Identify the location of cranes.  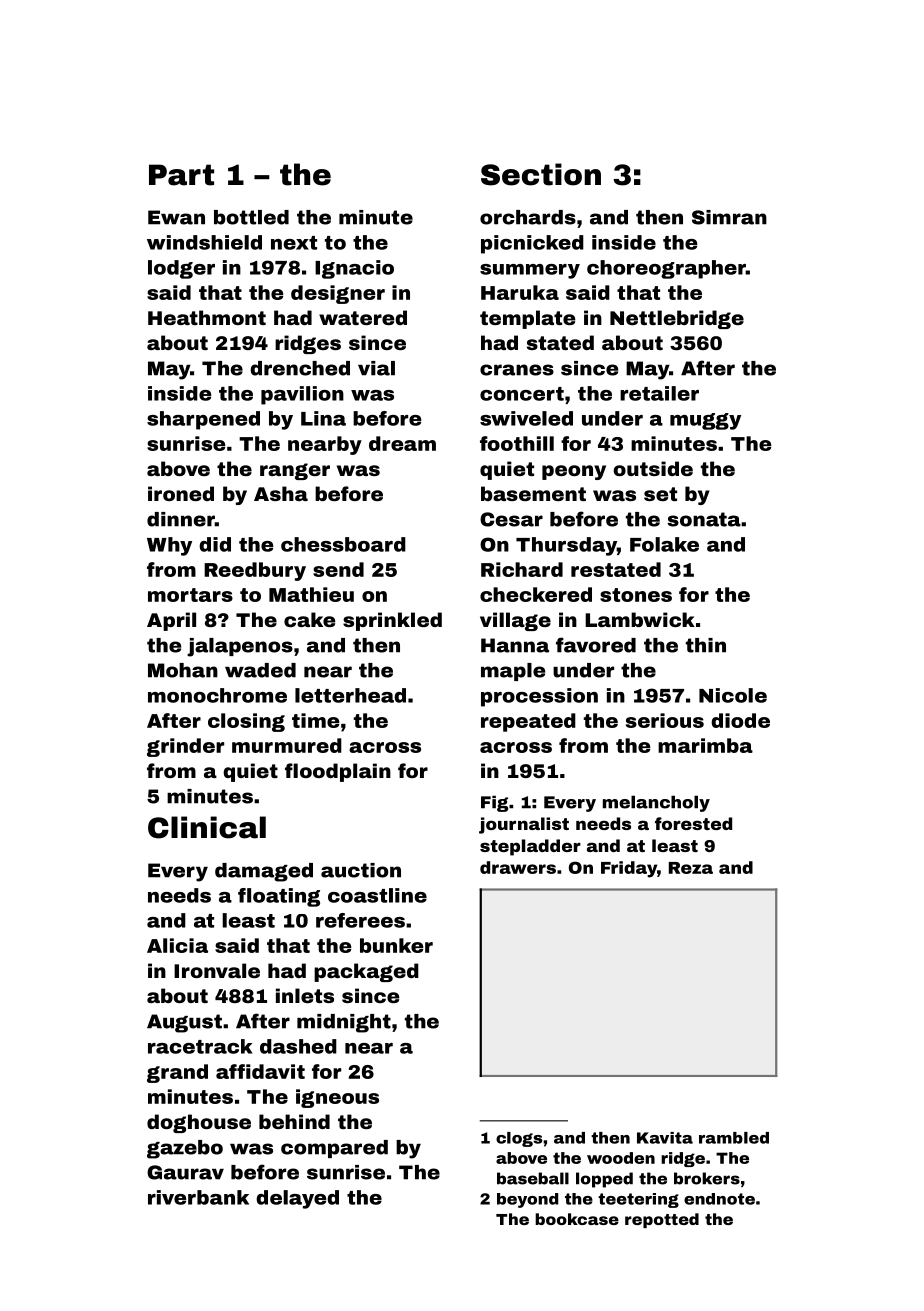
(517, 370).
